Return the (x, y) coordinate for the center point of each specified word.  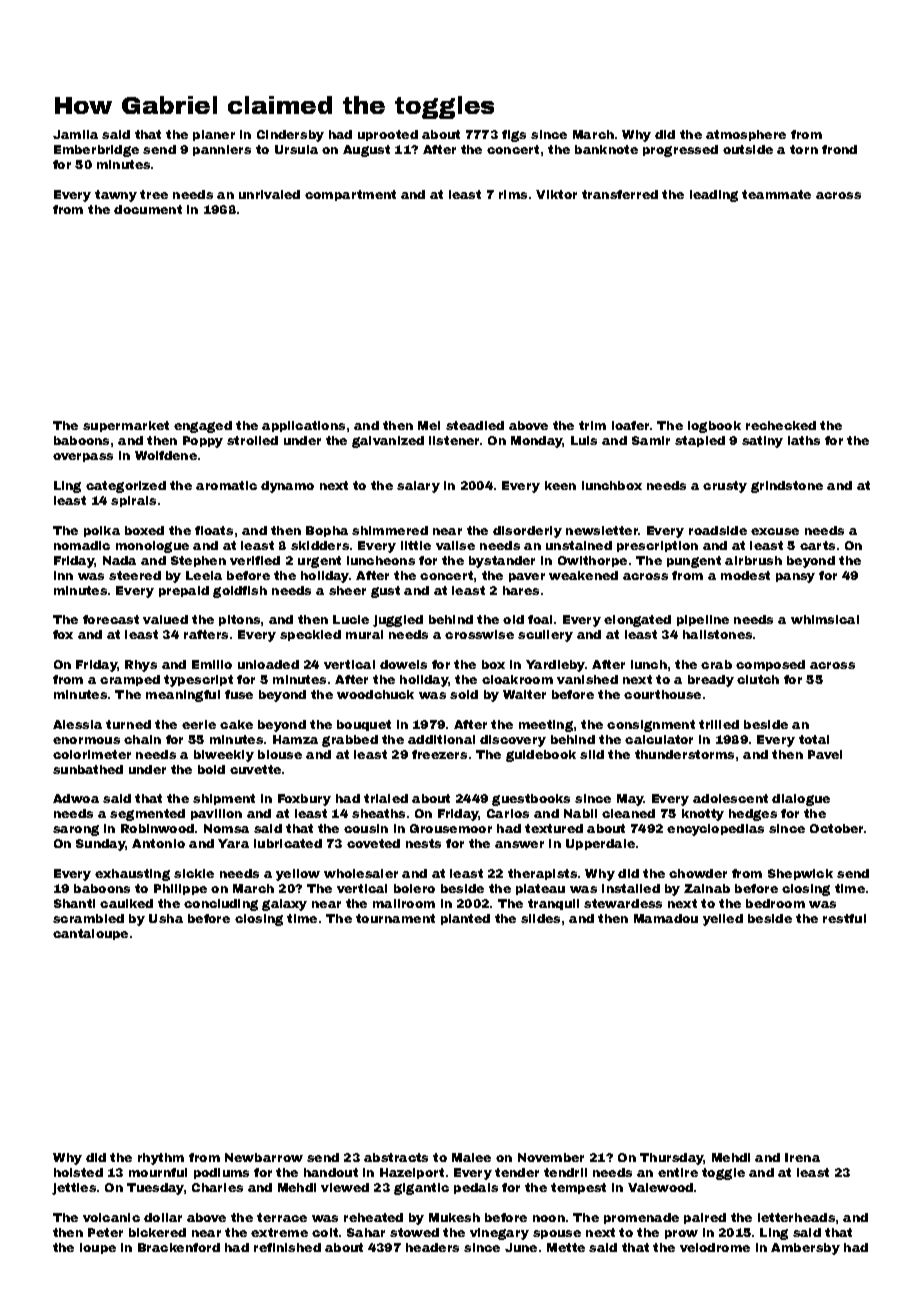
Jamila (75, 134)
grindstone (787, 487)
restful (844, 918)
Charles (217, 1187)
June (521, 1247)
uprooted (388, 135)
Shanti (74, 903)
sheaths (378, 813)
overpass (83, 457)
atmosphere (746, 135)
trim (592, 425)
